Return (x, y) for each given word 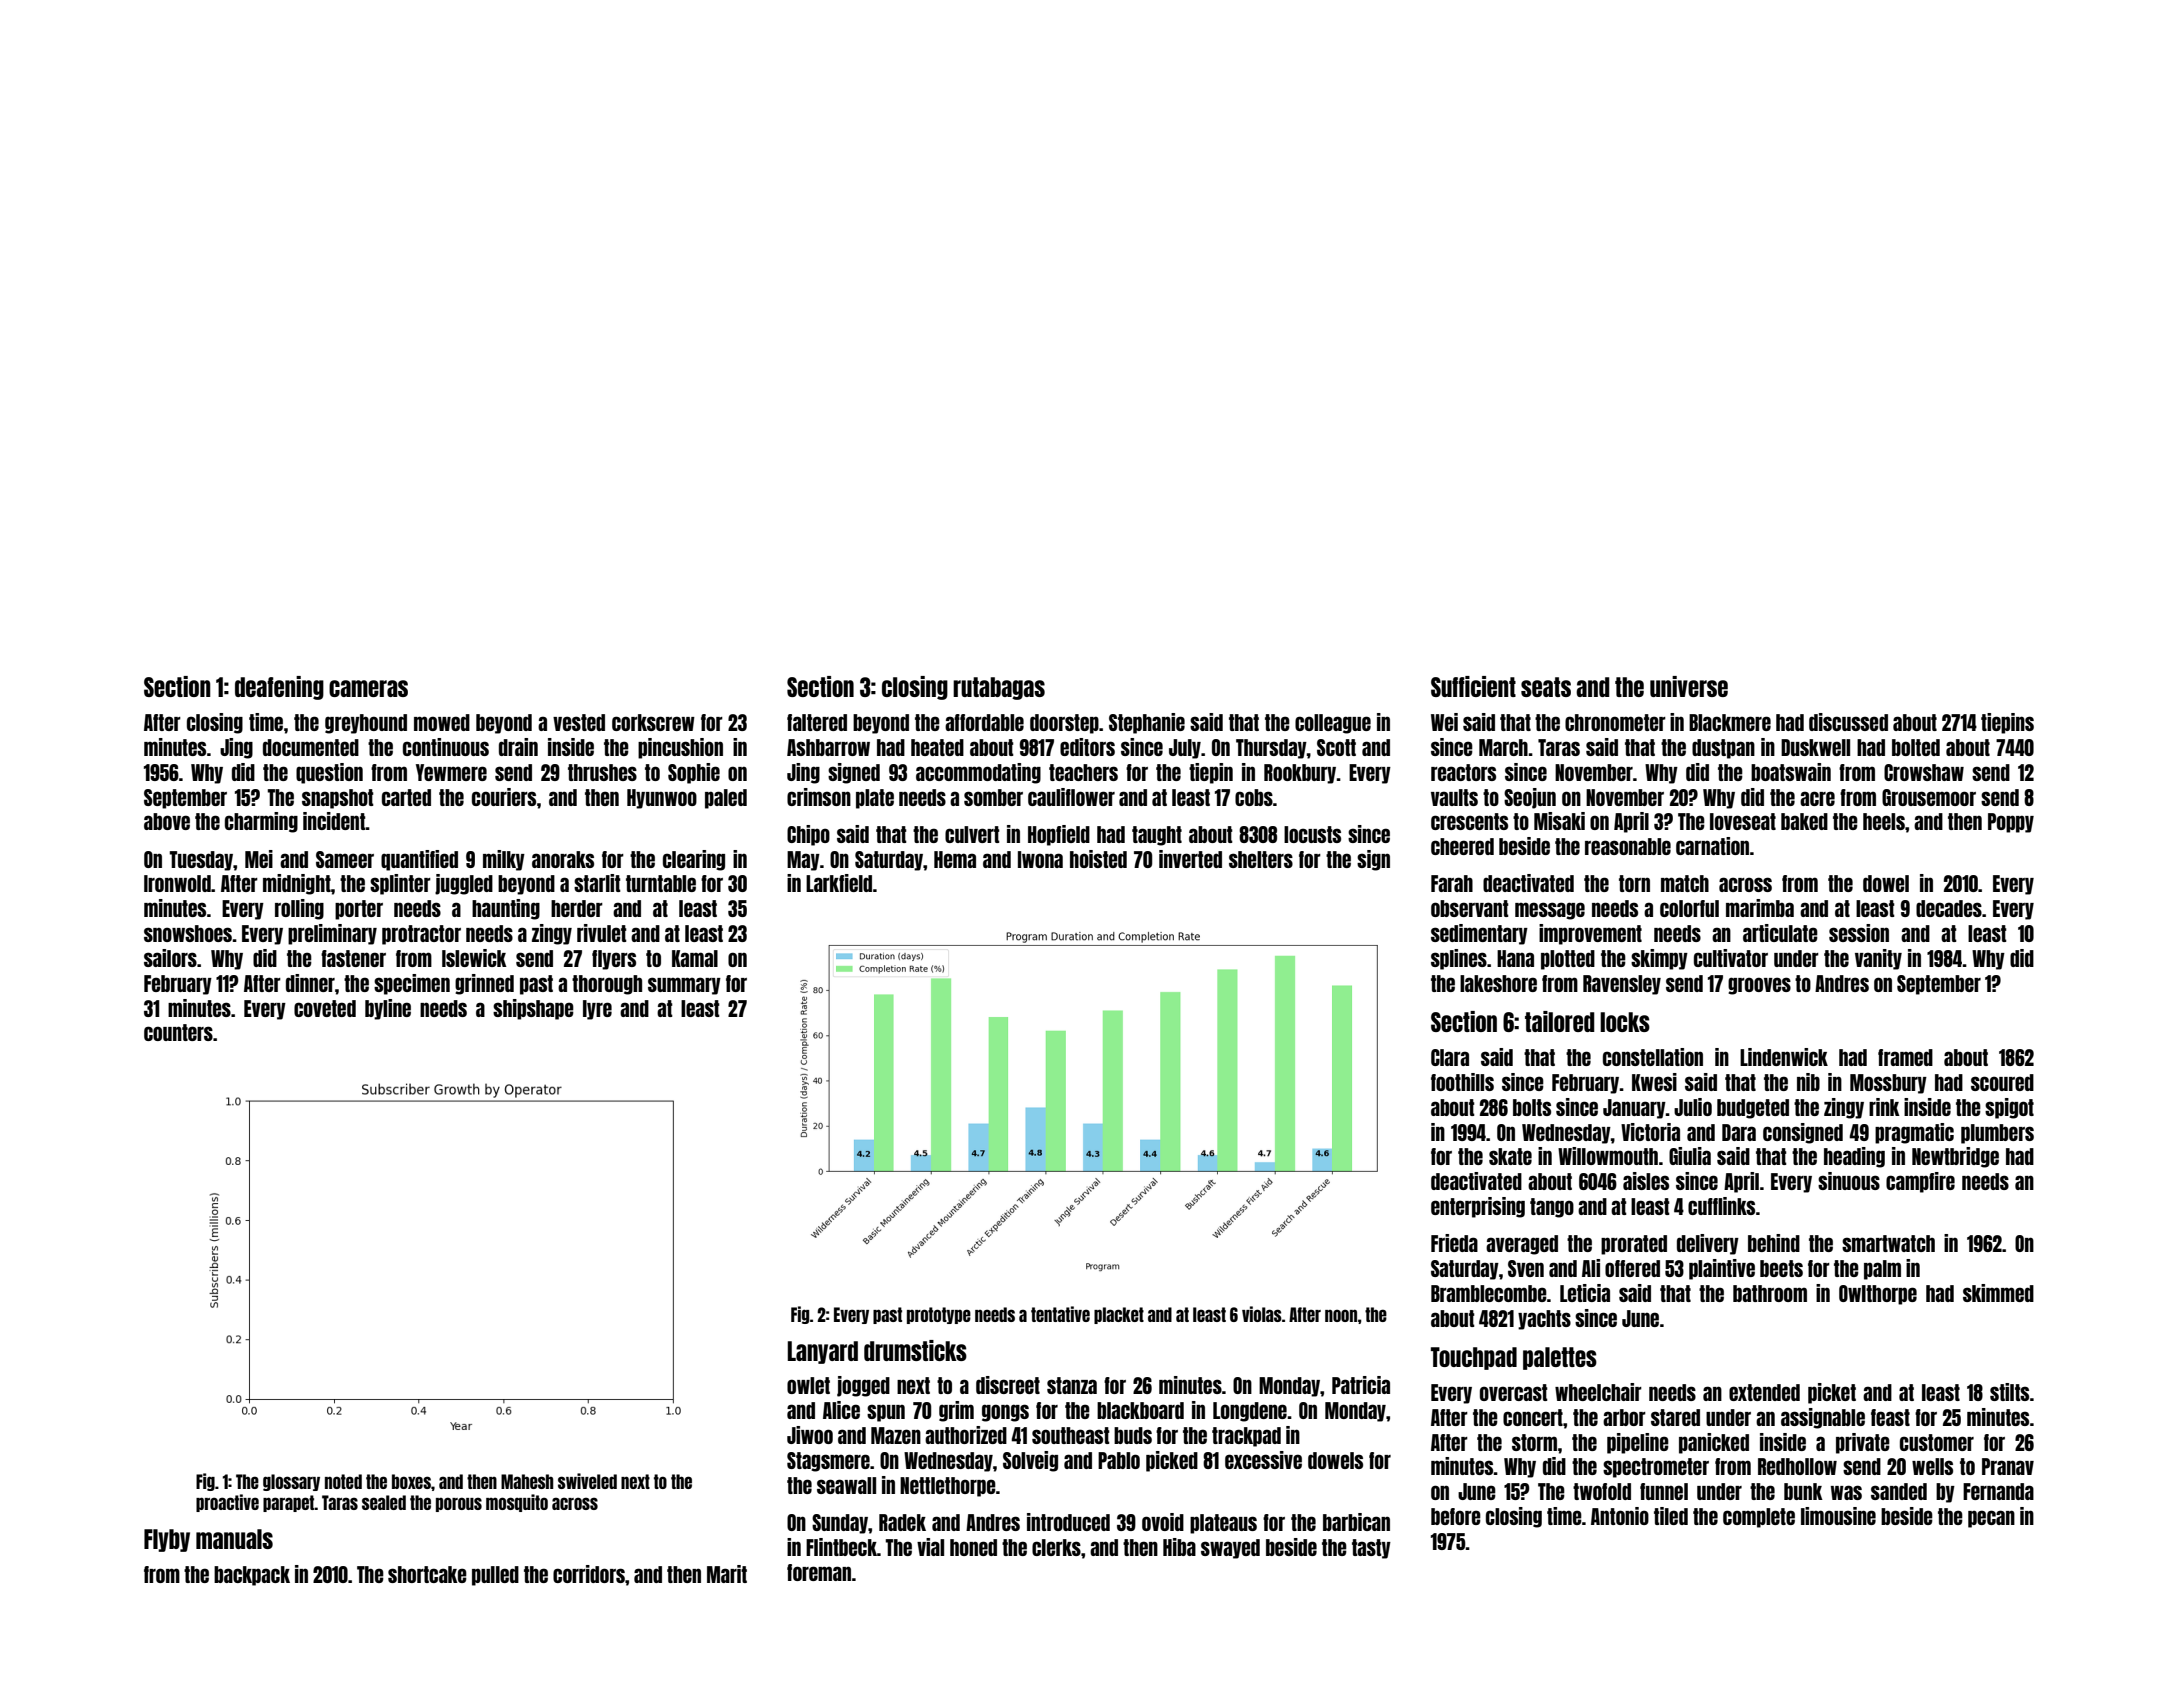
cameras (368, 688)
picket (1832, 1393)
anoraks (563, 859)
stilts (2009, 1392)
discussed (1848, 722)
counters (178, 1032)
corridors (589, 1574)
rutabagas (999, 688)
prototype (939, 1315)
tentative (1060, 1314)
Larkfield (839, 883)
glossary (291, 1482)
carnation (1712, 846)
